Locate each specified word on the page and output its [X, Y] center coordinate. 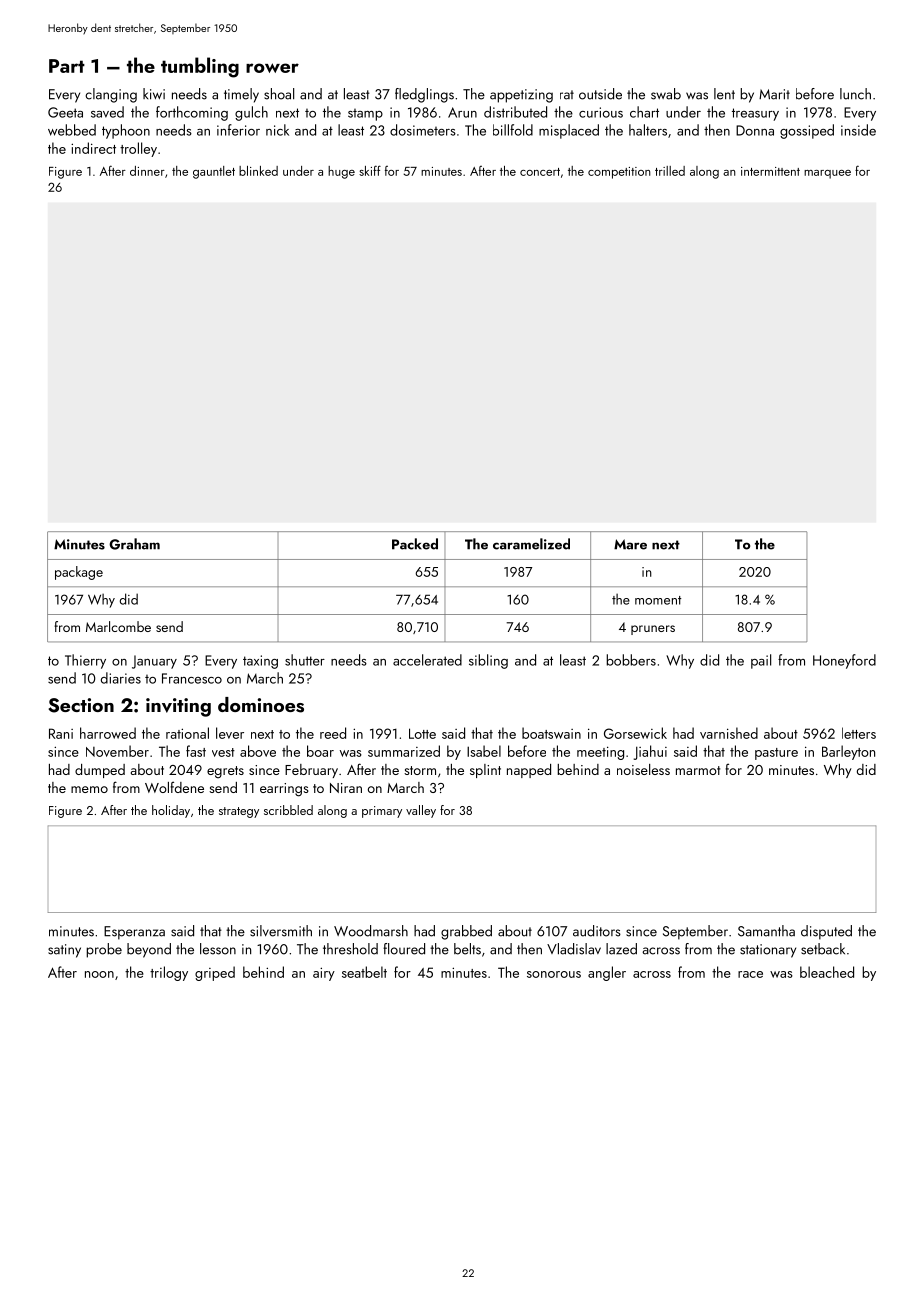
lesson [218, 949]
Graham [134, 544]
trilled [670, 171]
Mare [630, 544]
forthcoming [192, 113]
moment [658, 600]
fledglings [424, 95]
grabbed [466, 932]
